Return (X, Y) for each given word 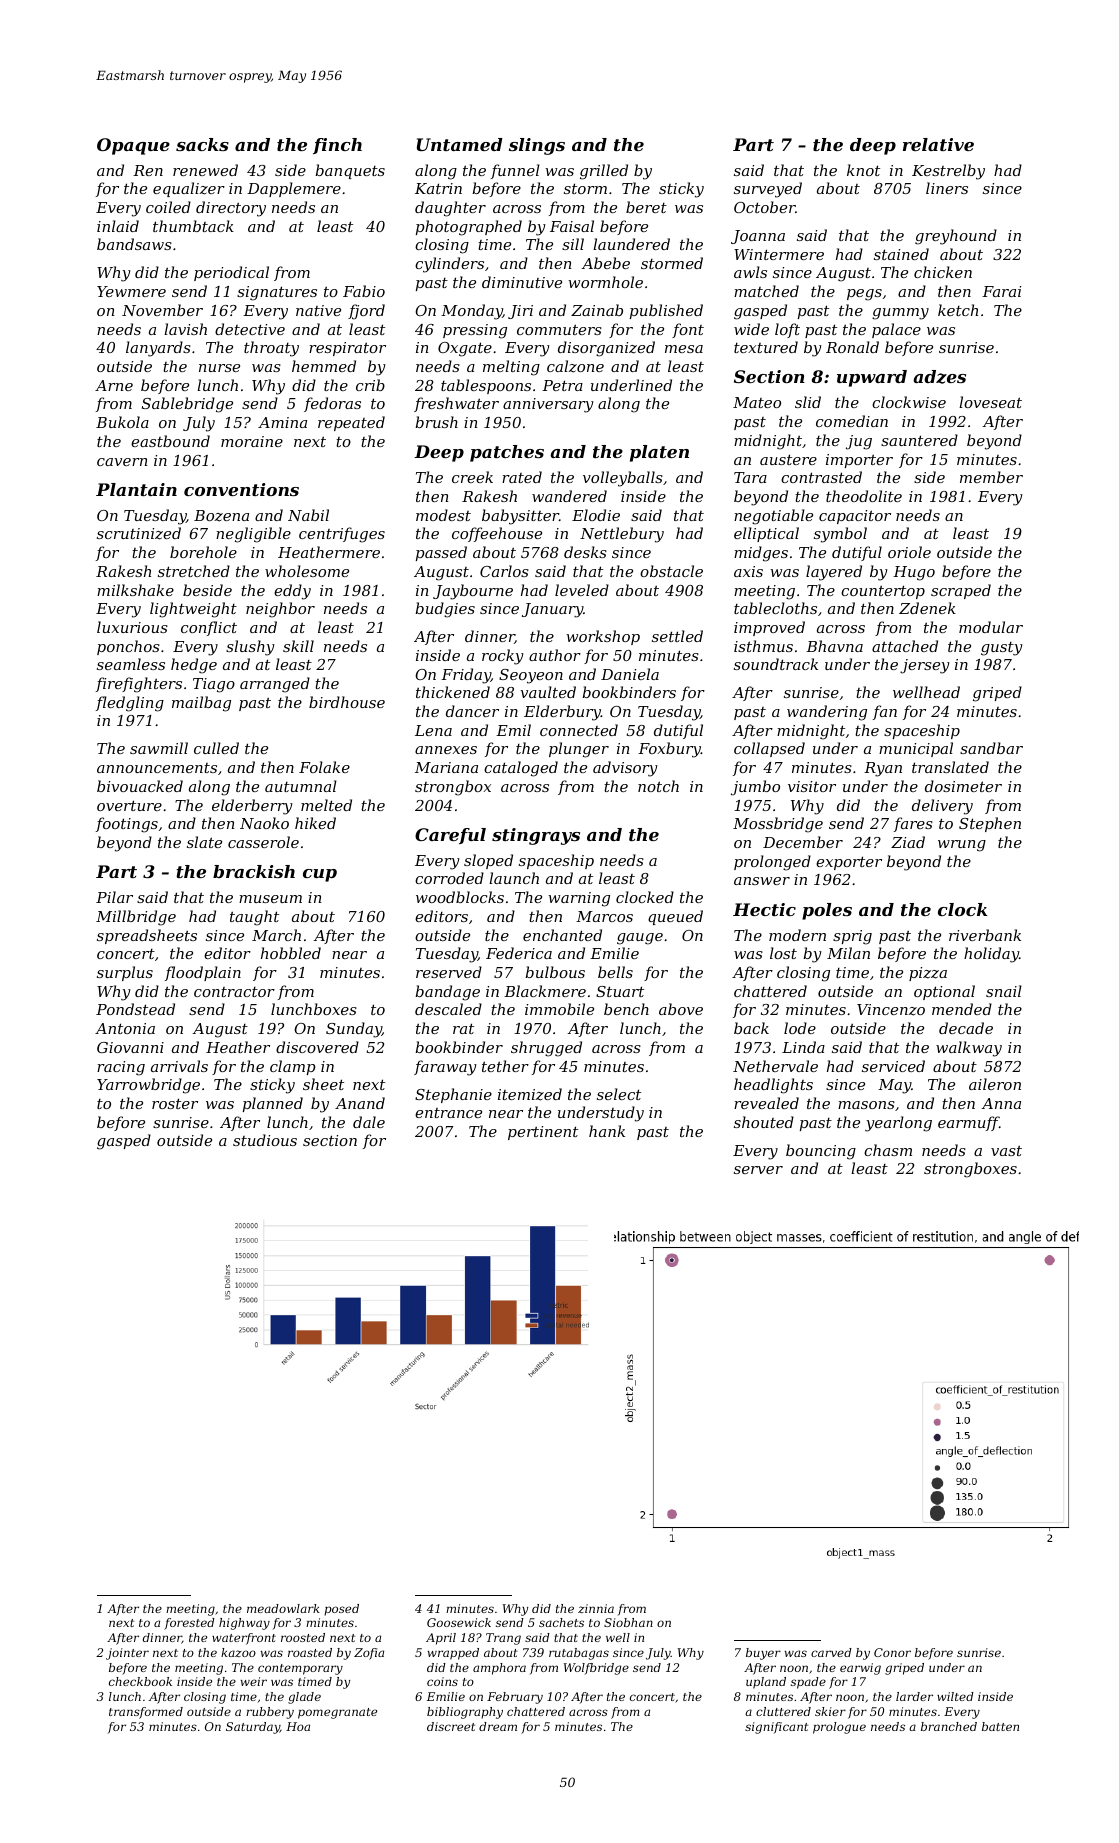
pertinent (543, 1133)
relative (938, 144)
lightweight (193, 610)
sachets (561, 1622)
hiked (315, 823)
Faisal (572, 226)
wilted (955, 1696)
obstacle (671, 571)
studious (265, 1140)
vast (1006, 1150)
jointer (127, 1654)
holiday (991, 955)
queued (675, 917)
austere (788, 459)
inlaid (118, 226)
